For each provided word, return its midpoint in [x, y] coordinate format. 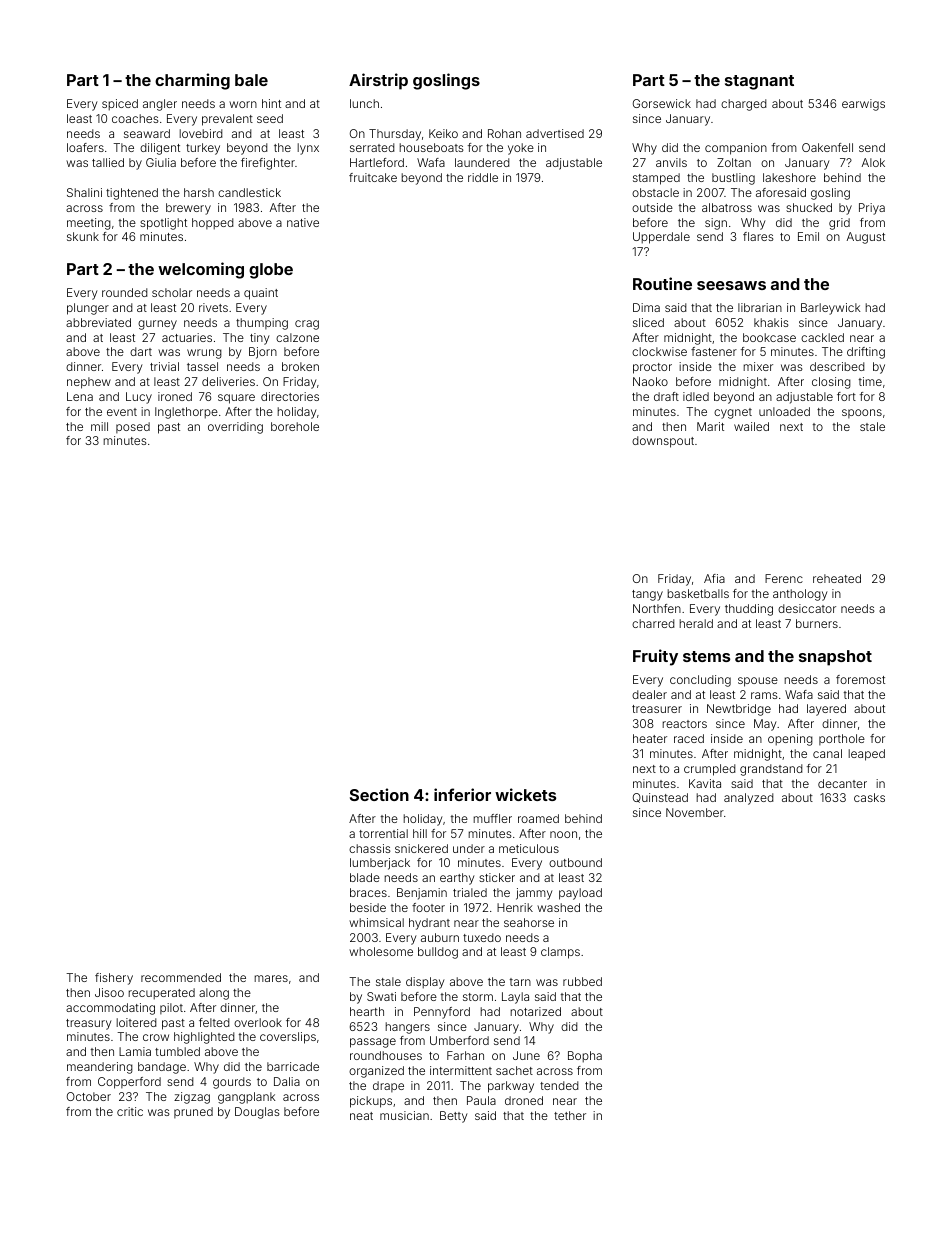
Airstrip [378, 81]
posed [133, 427]
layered [826, 710]
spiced [120, 105]
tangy [647, 595]
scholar [172, 292]
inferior [462, 794]
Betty [454, 1117]
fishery [114, 979]
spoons [862, 413]
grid [839, 224]
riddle [483, 177]
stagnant [759, 82]
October [89, 1096]
